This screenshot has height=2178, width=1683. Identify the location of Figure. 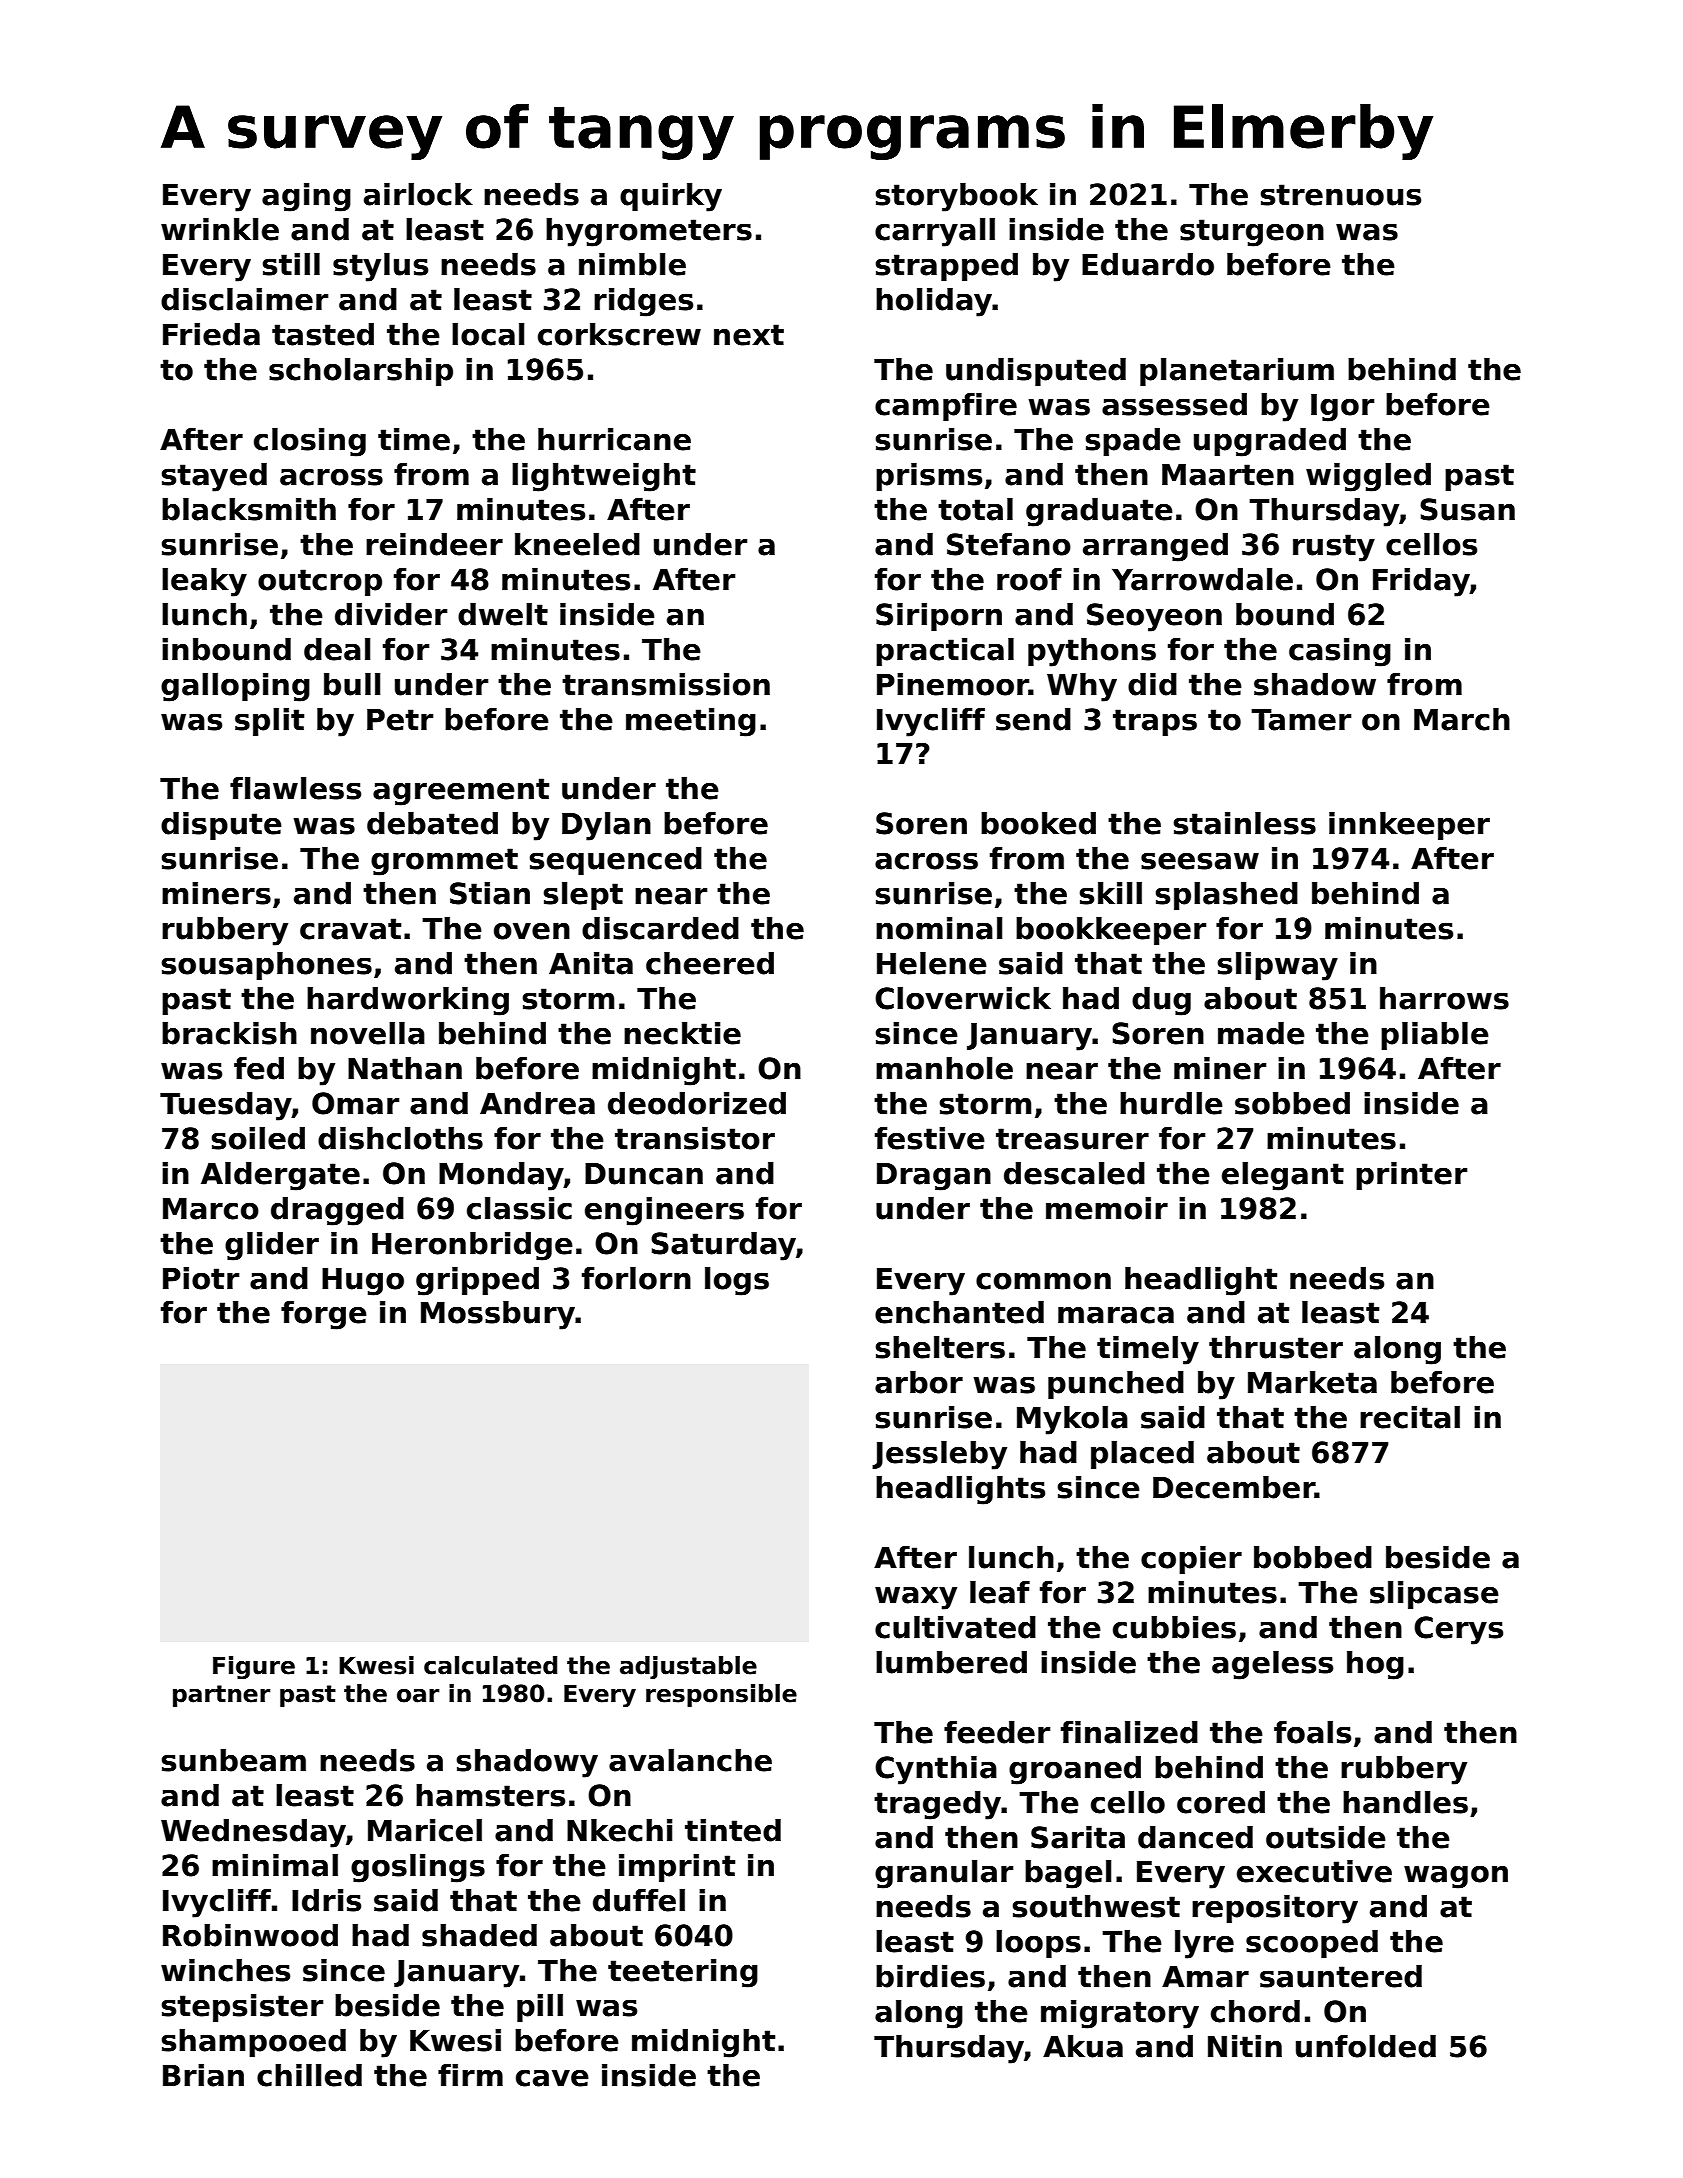
(254, 1667).
